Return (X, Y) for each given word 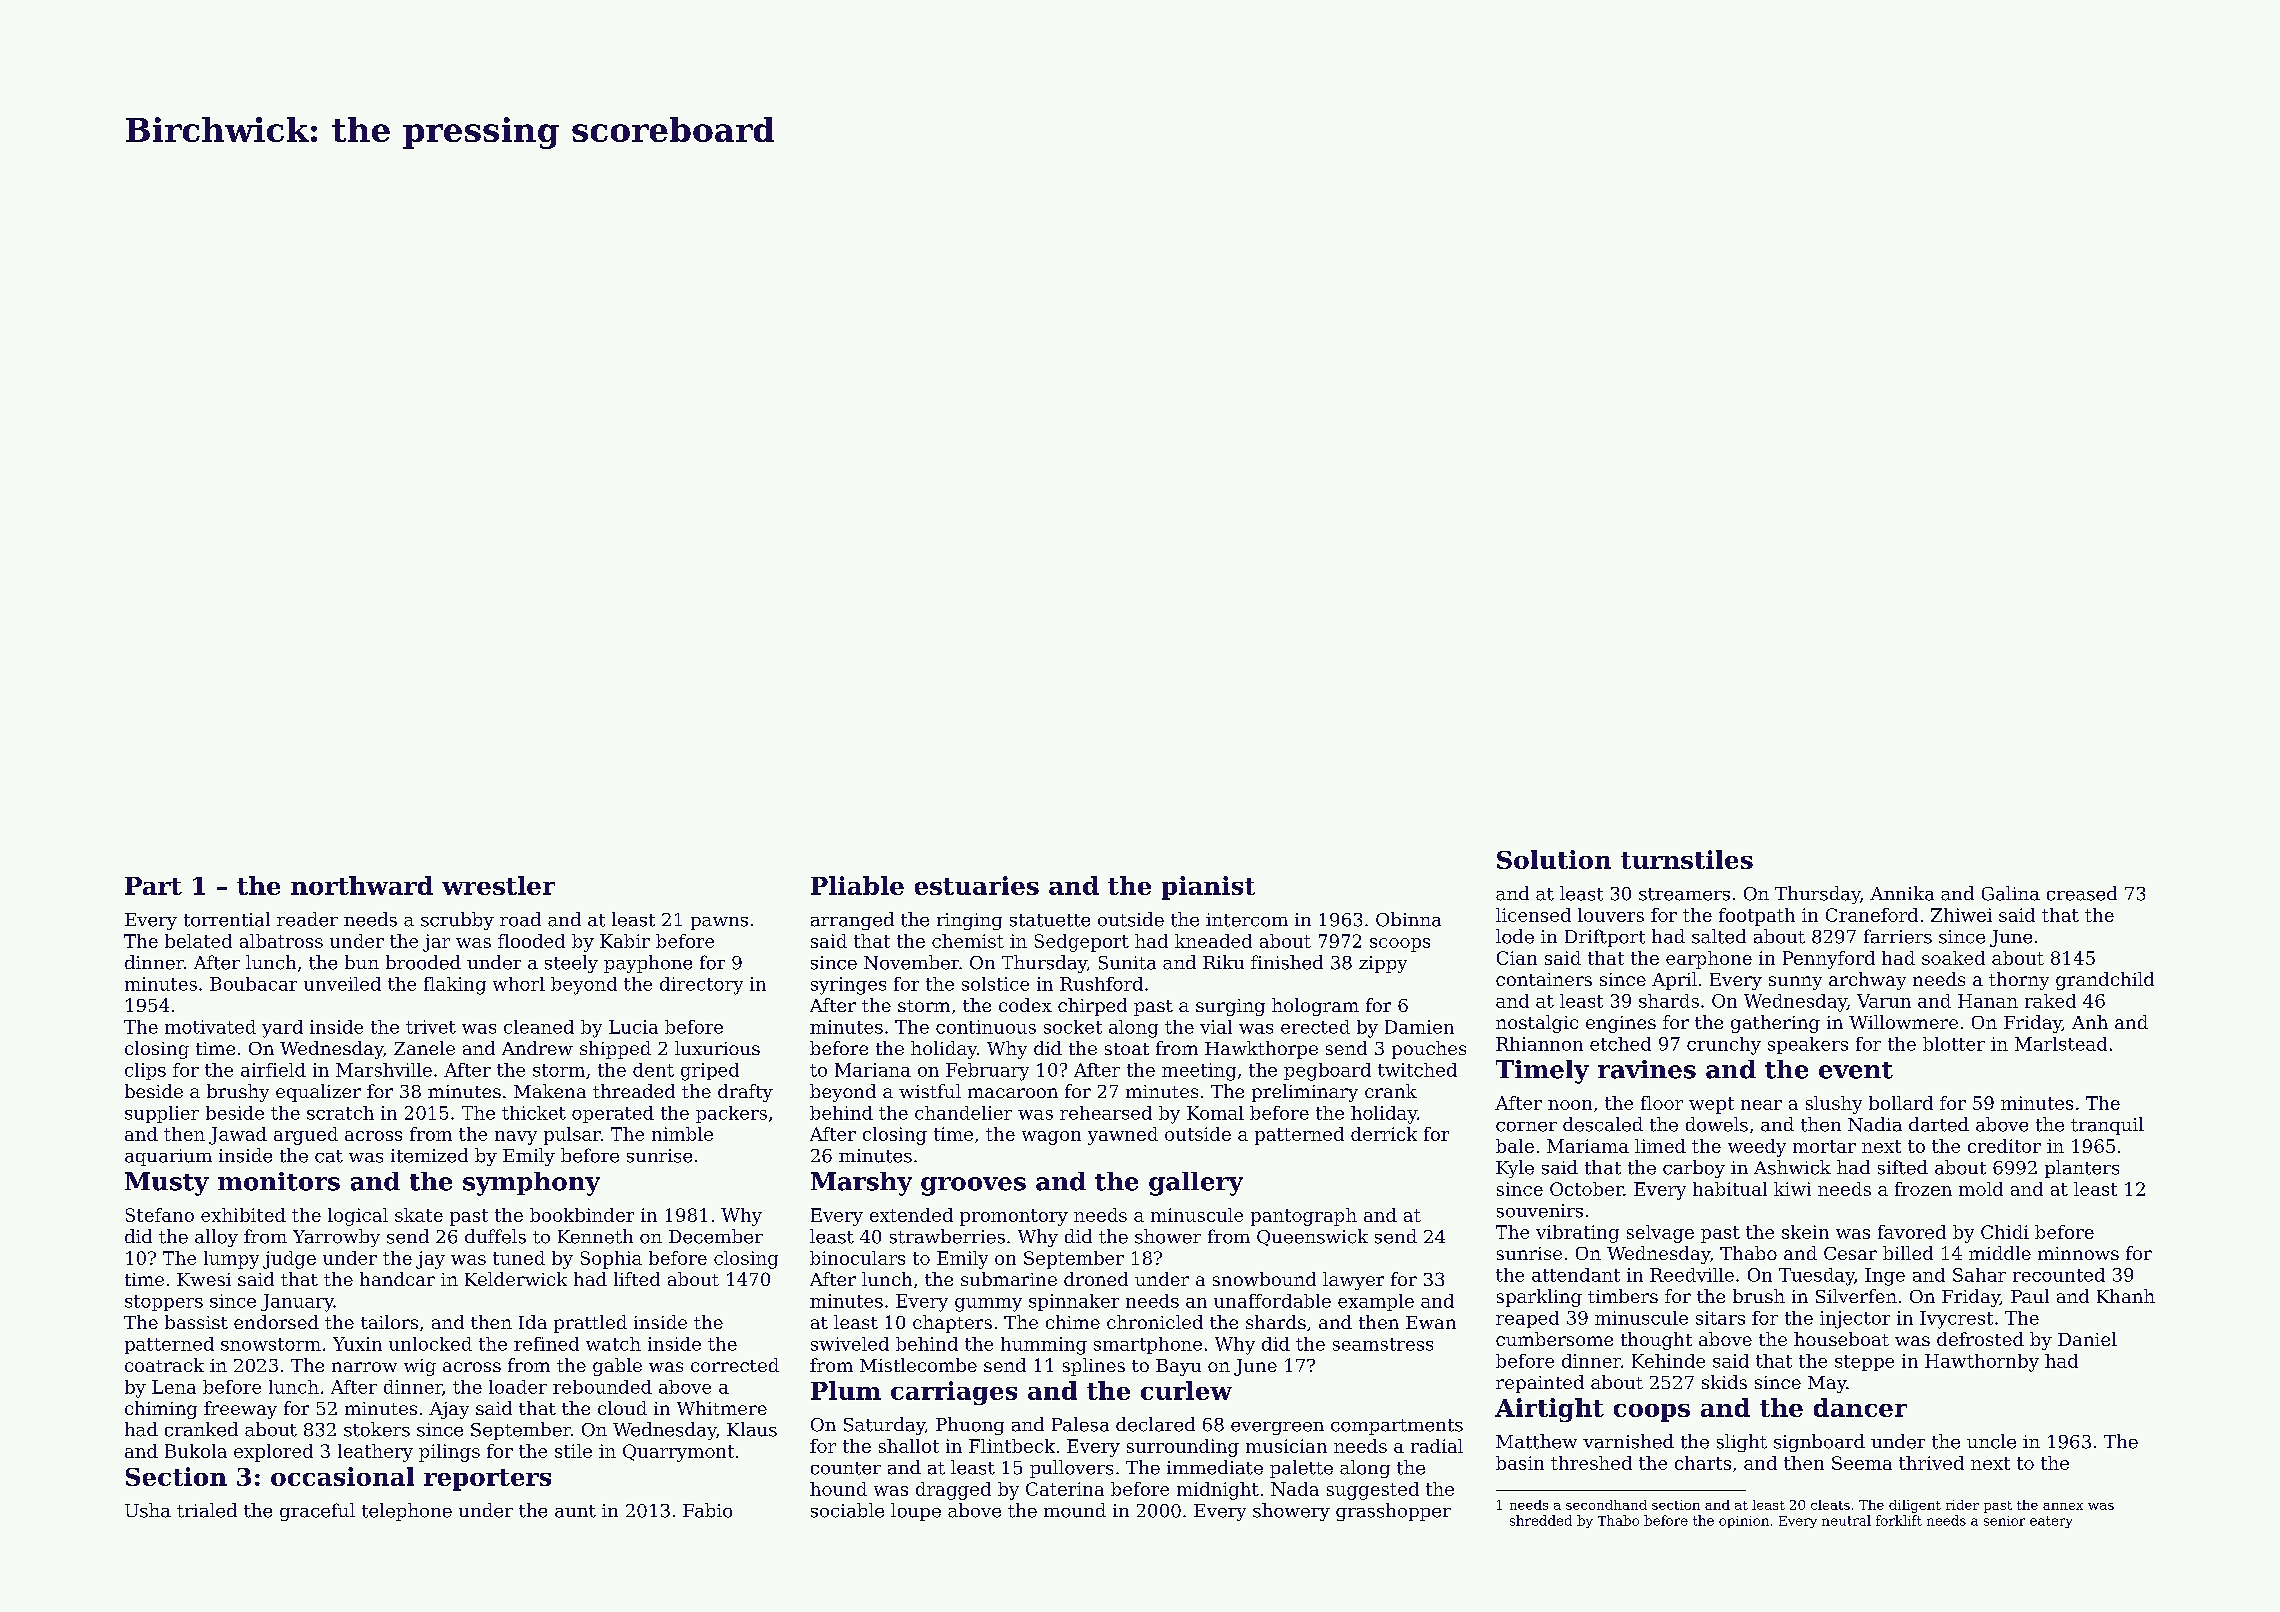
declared (1155, 1424)
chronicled (1155, 1322)
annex (2063, 1506)
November (911, 962)
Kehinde (1668, 1361)
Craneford (1872, 915)
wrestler (498, 885)
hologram (1315, 1007)
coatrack (164, 1365)
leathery (375, 1453)
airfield (273, 1070)
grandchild (2105, 981)
